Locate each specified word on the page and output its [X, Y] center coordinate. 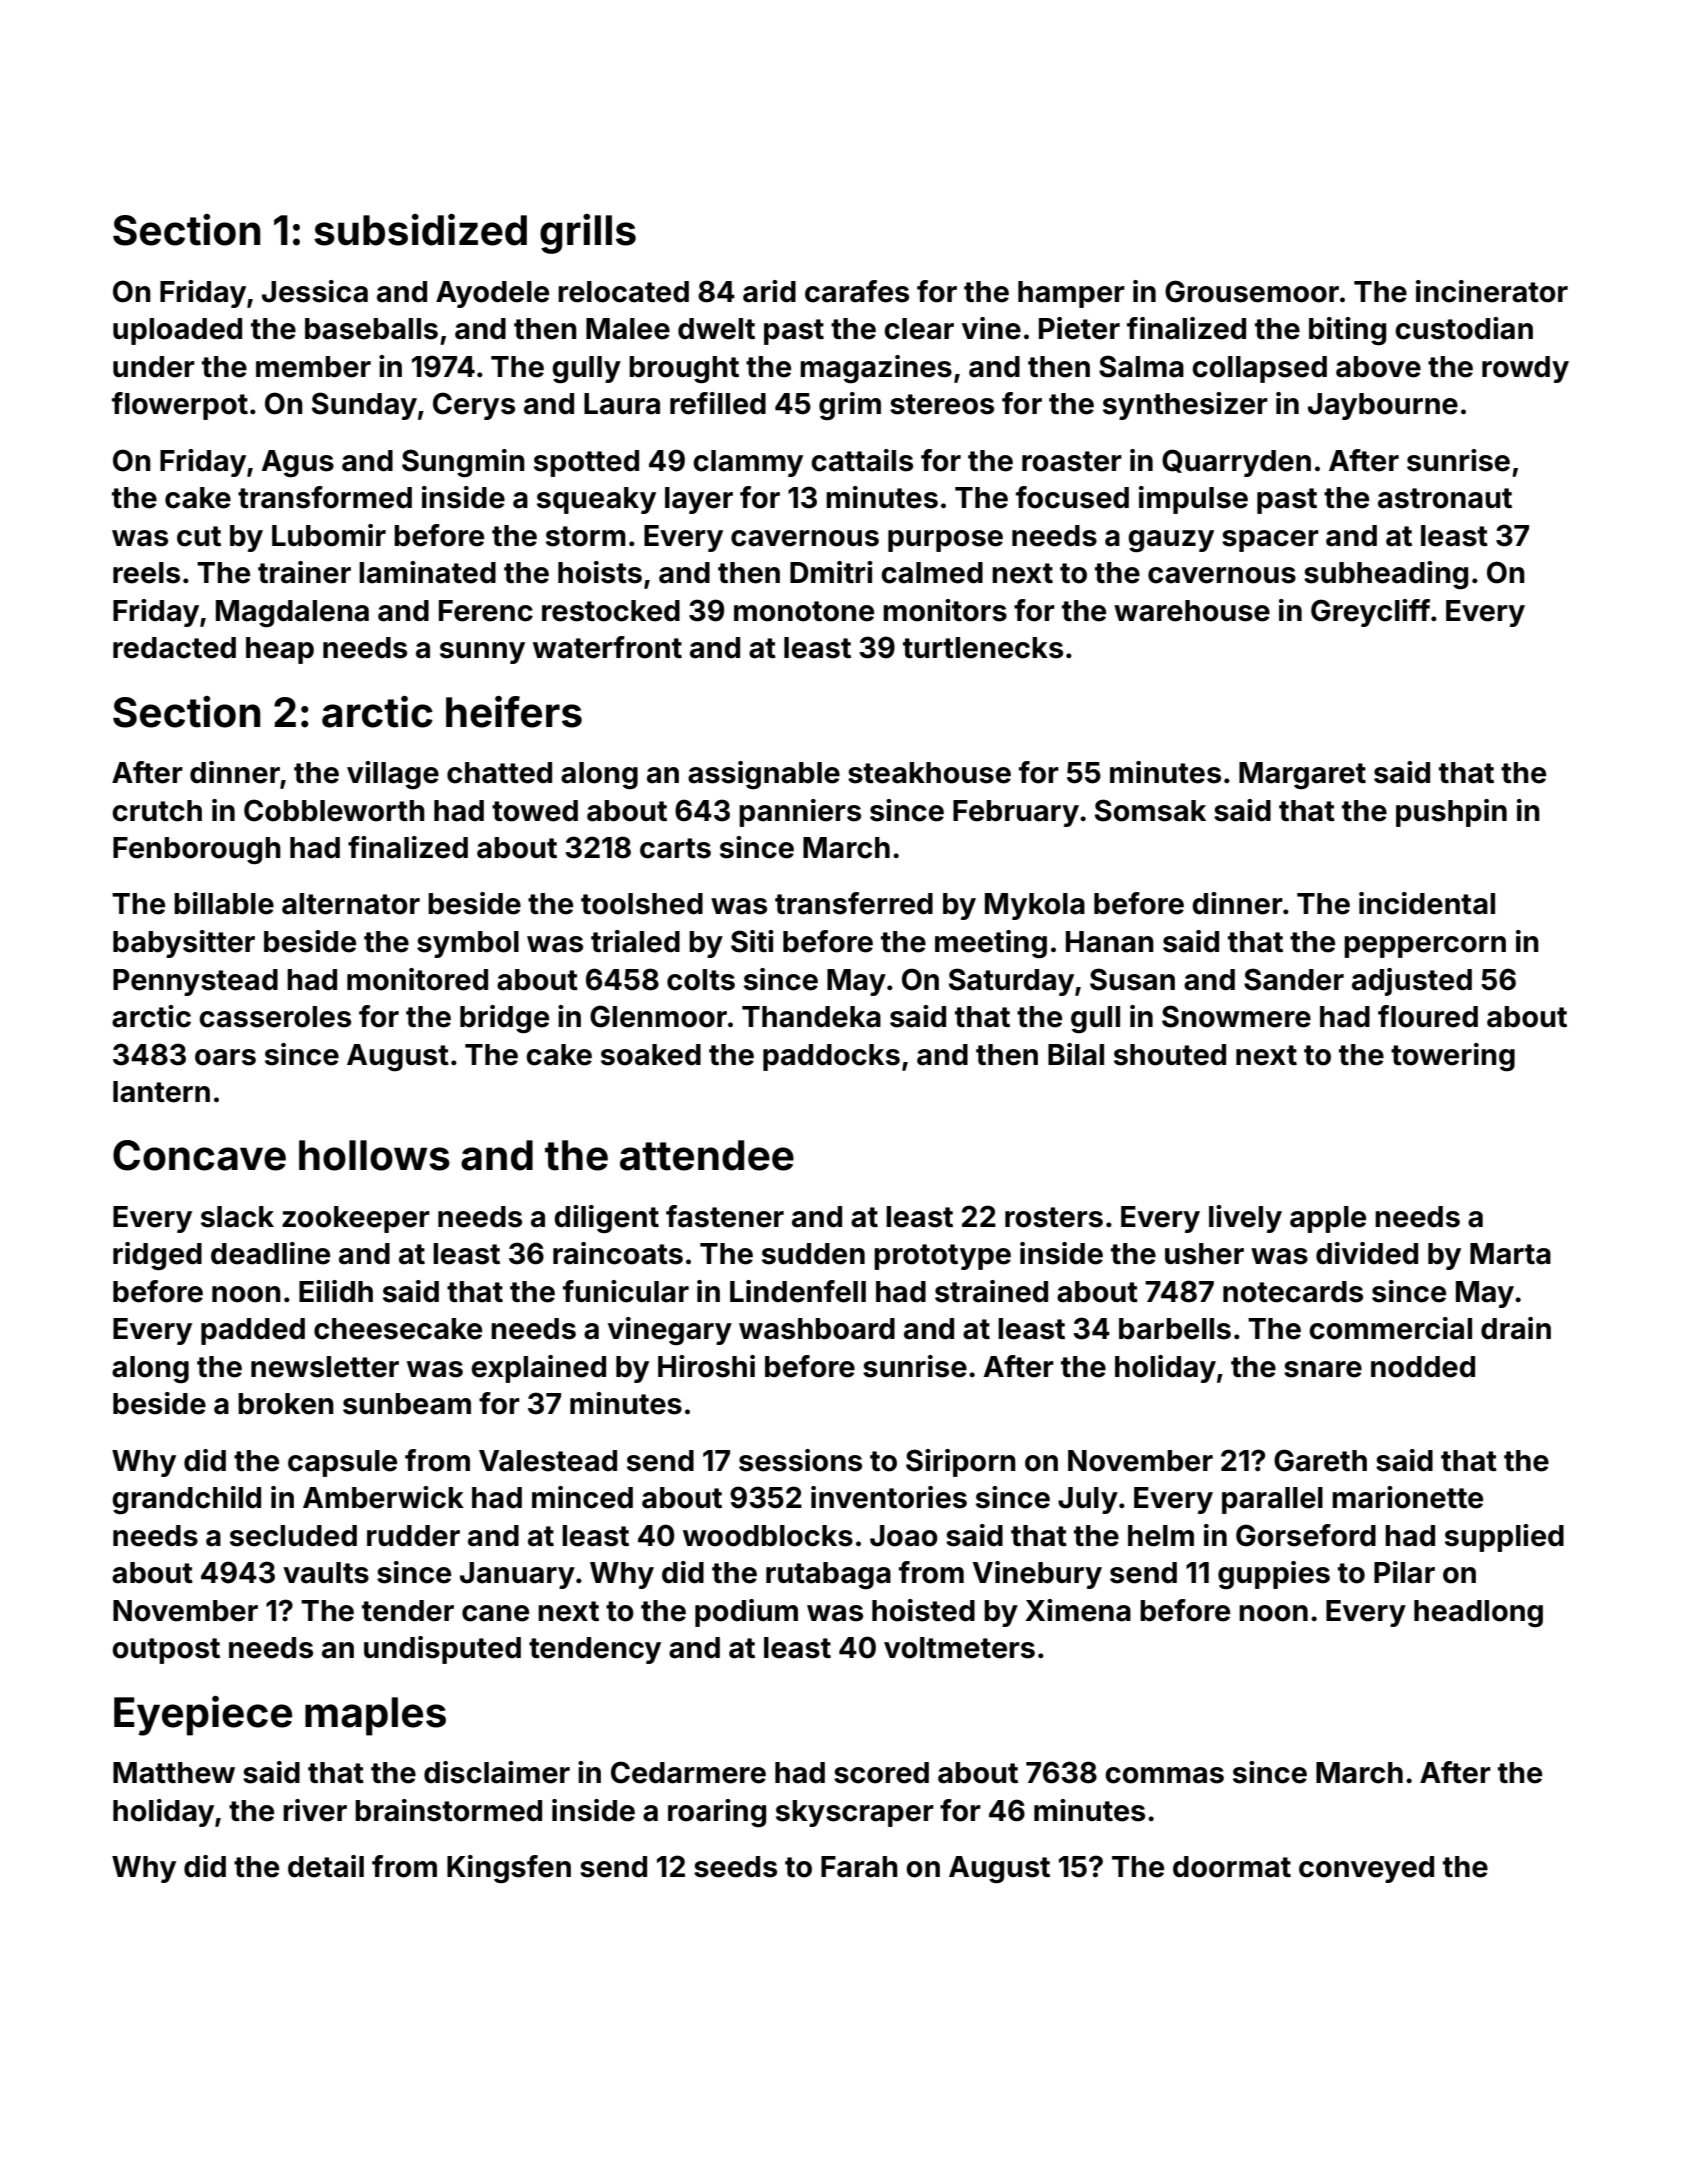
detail [326, 1866]
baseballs [371, 329]
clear [919, 329]
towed [535, 811]
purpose [945, 541]
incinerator [1492, 291]
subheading [1386, 575]
